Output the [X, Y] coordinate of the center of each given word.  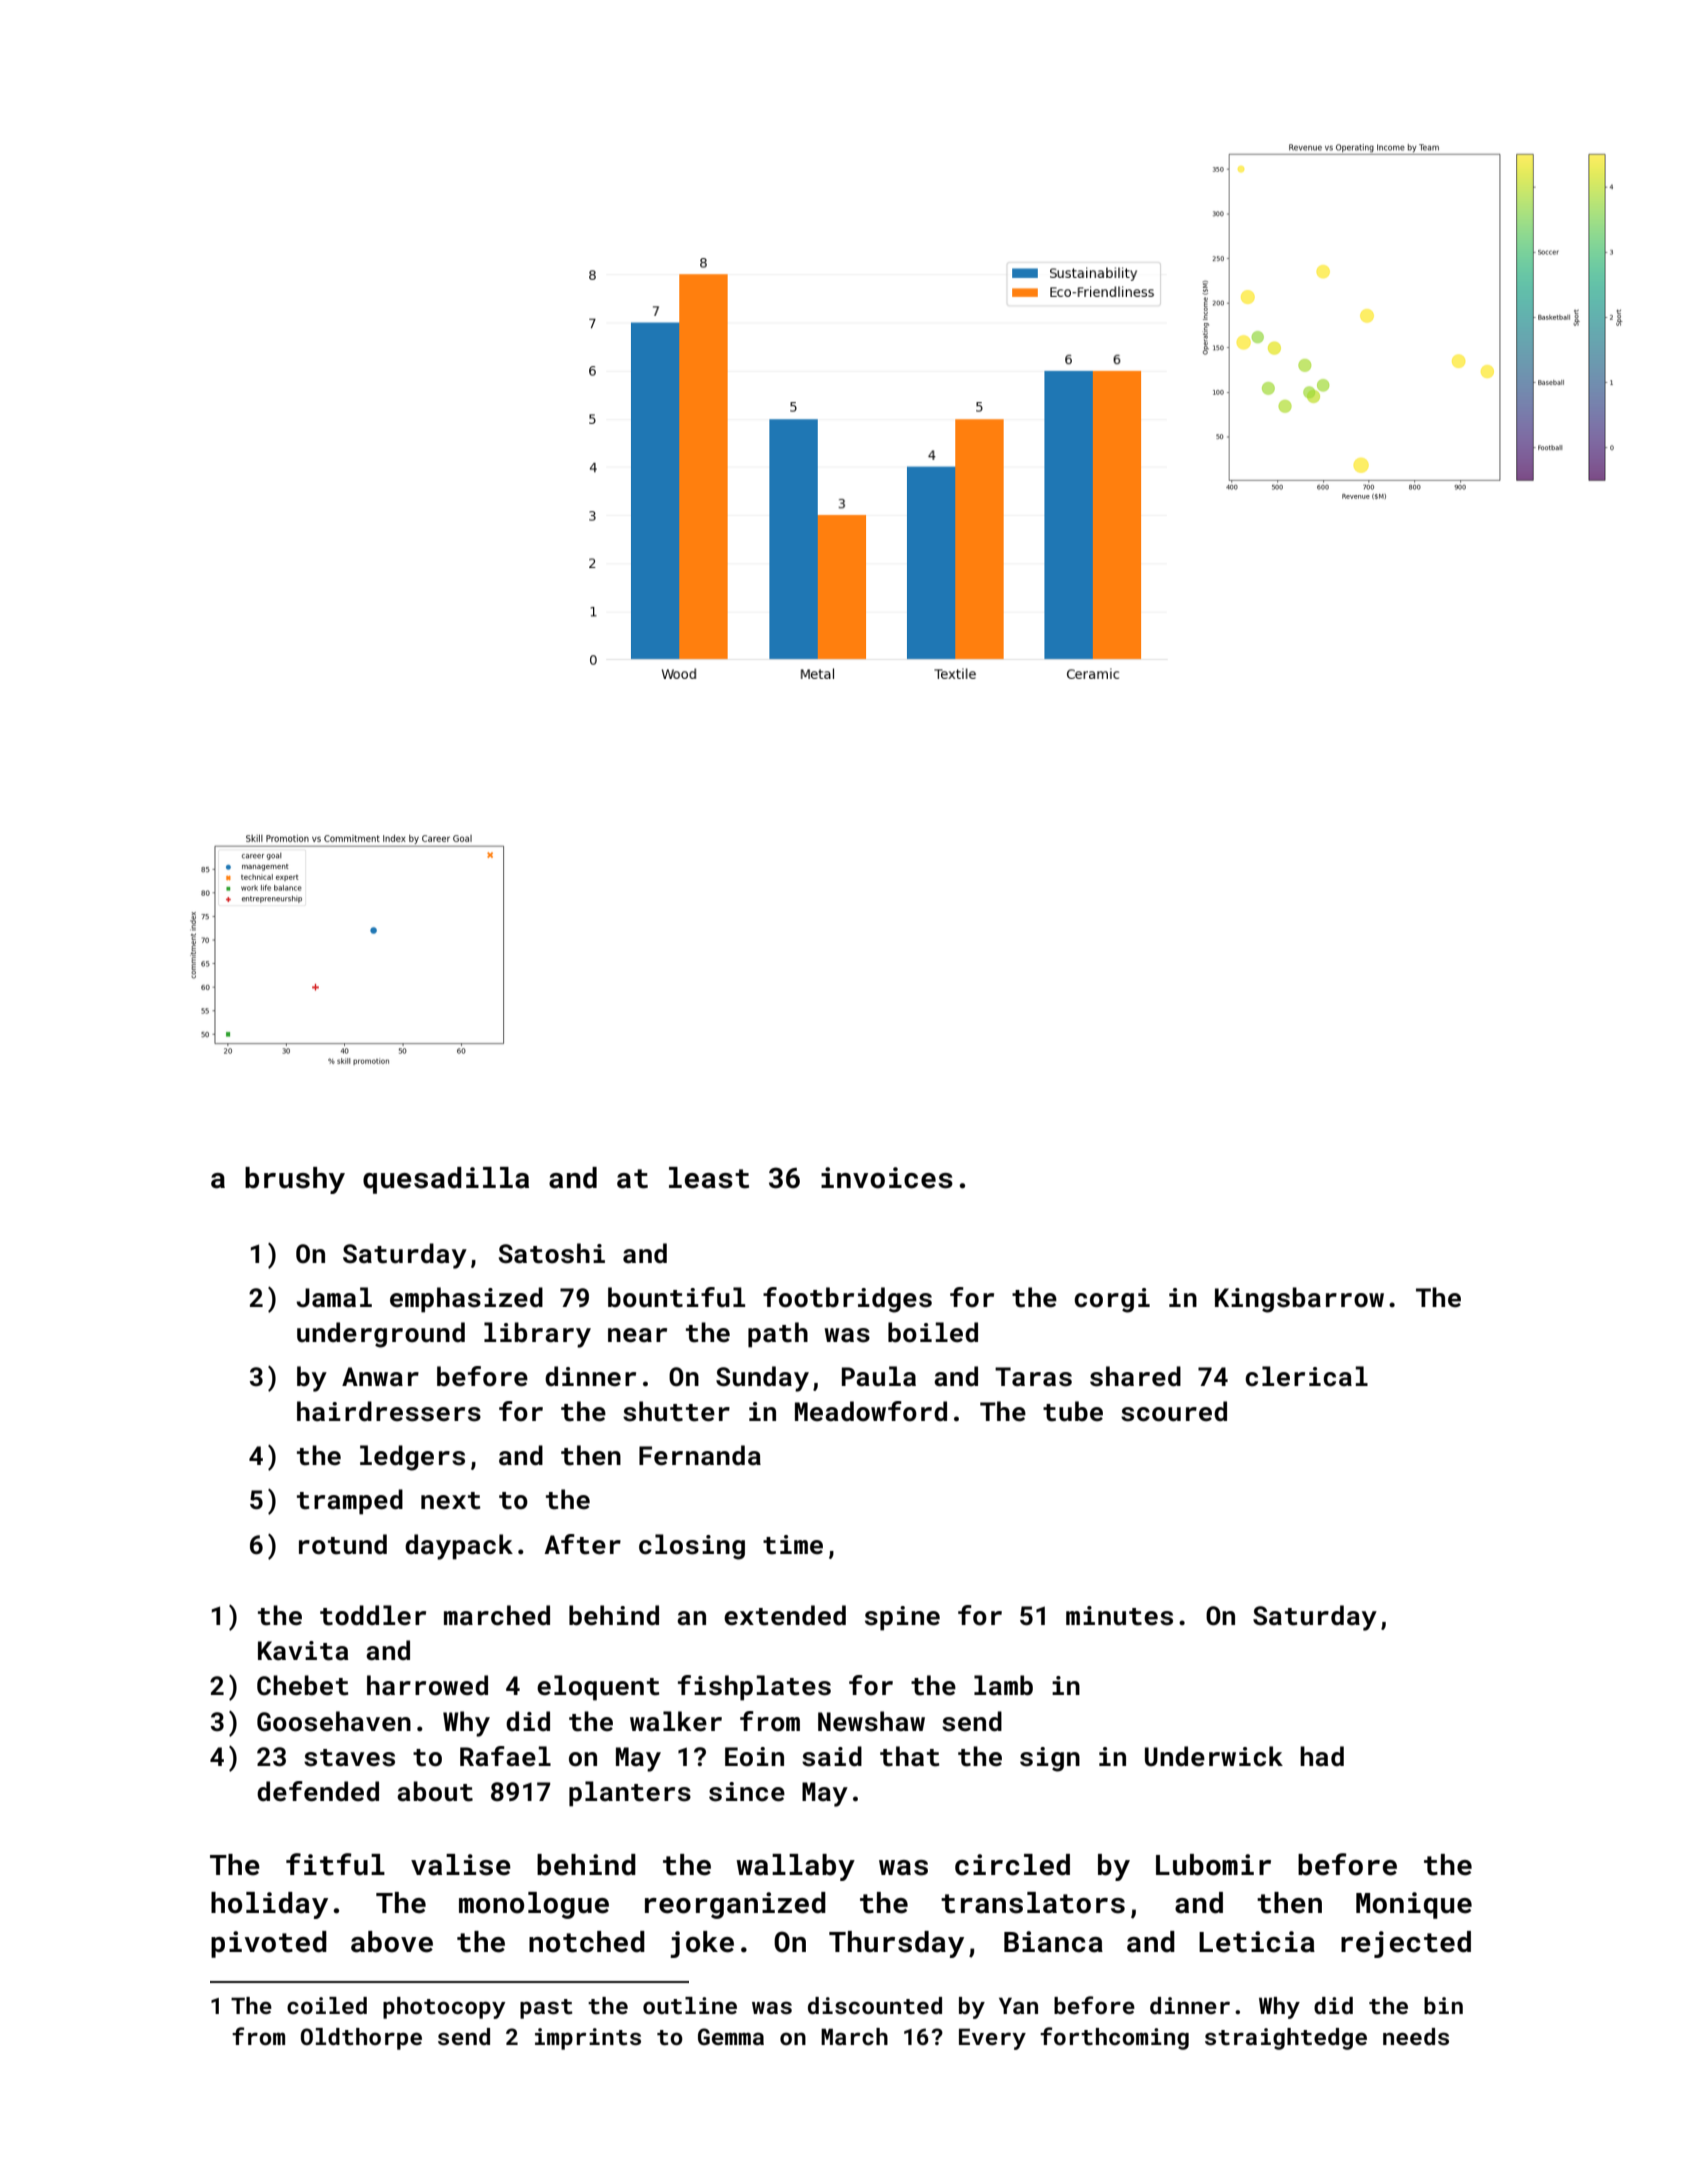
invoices [887, 1178]
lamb [1003, 1685]
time [793, 1545]
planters [630, 1794]
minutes [1119, 1616]
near [637, 1335]
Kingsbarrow [1299, 1300]
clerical [1306, 1376]
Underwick [1214, 1756]
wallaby [795, 1867]
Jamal [334, 1297]
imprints [588, 2039]
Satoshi [552, 1253]
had [1322, 1756]
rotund [343, 1544]
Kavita [303, 1651]
